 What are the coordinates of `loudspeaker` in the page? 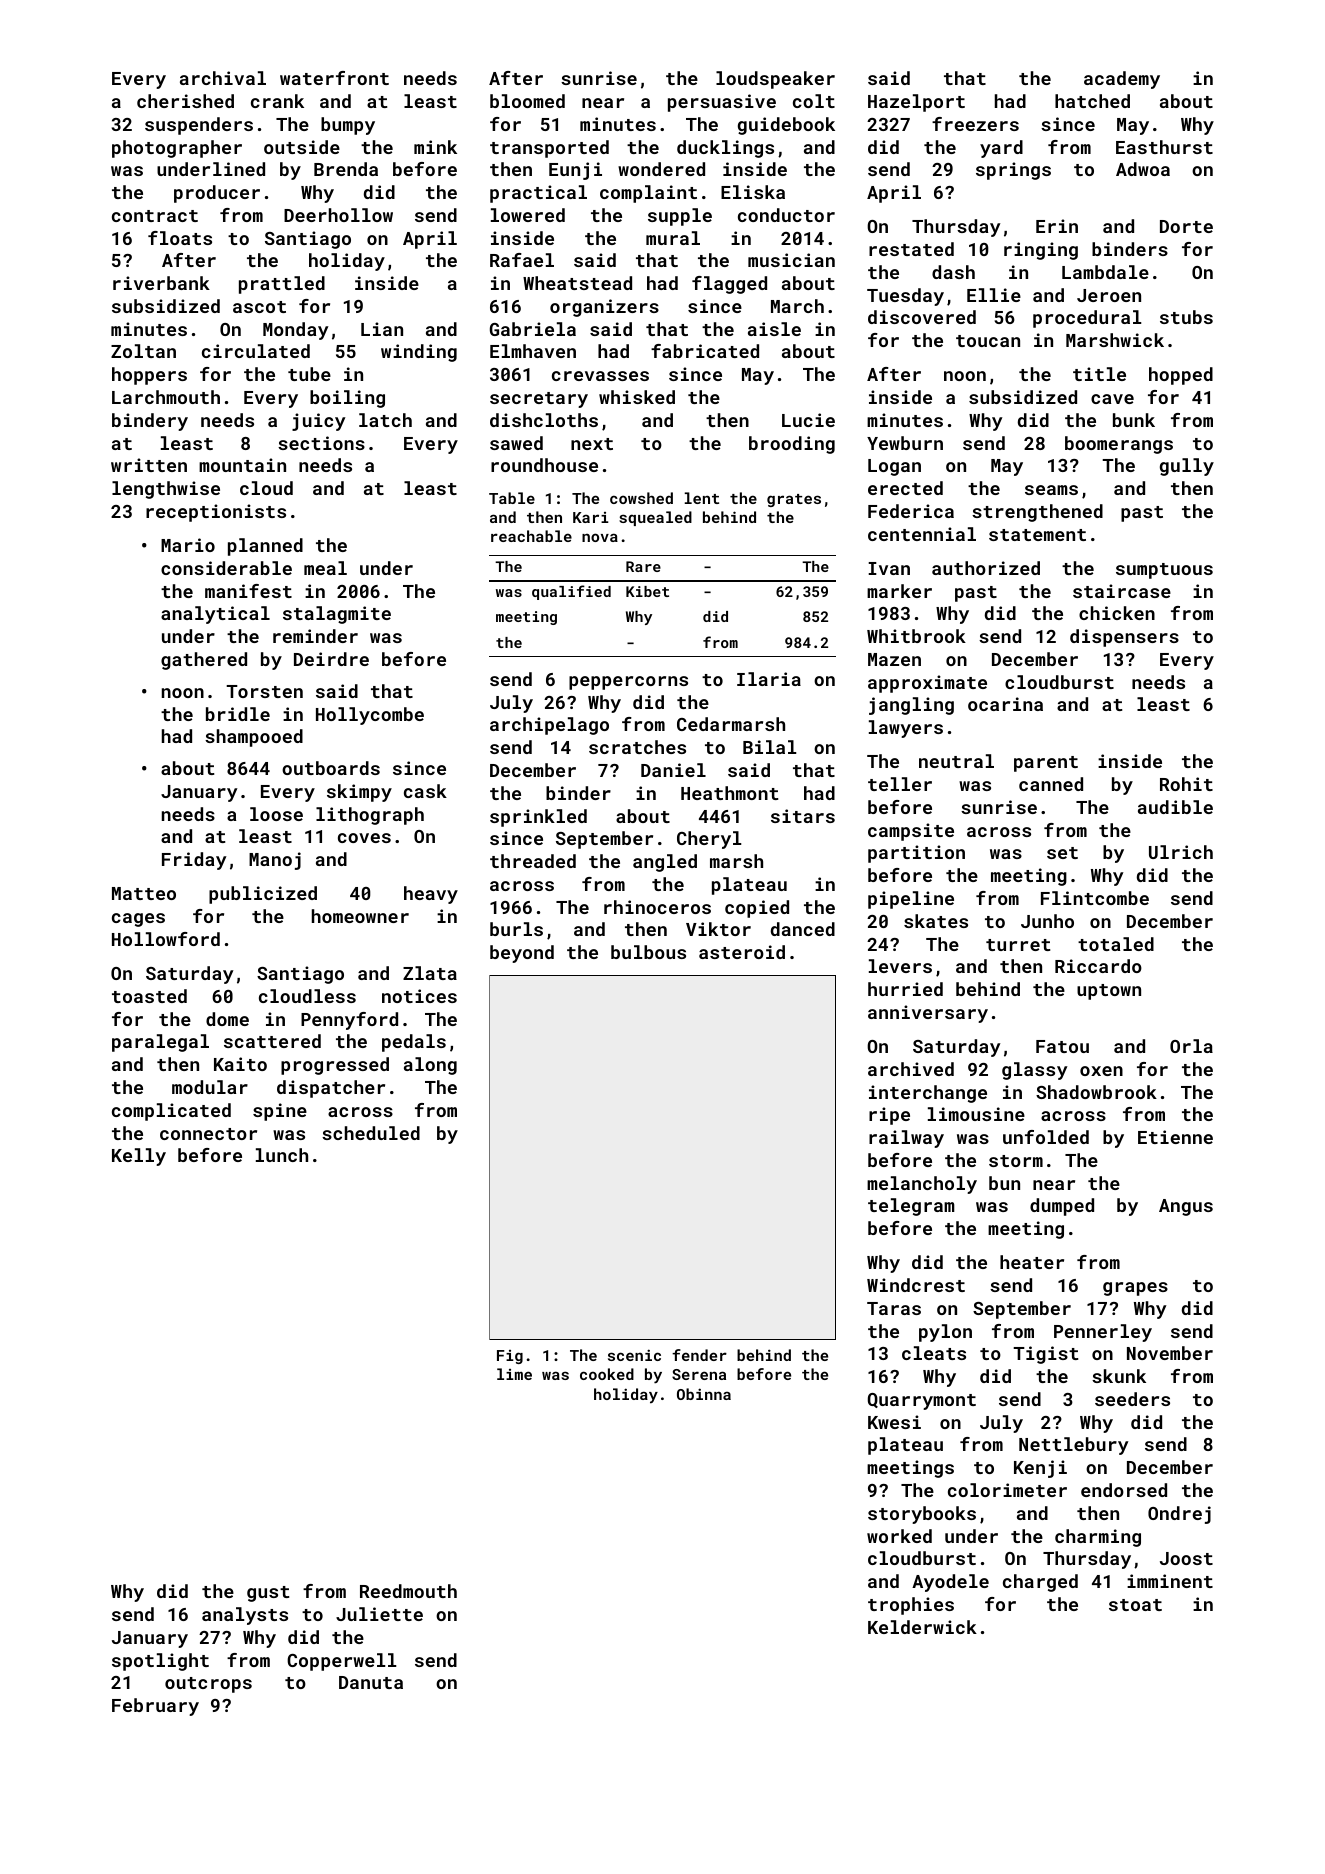 It's located at (775, 80).
